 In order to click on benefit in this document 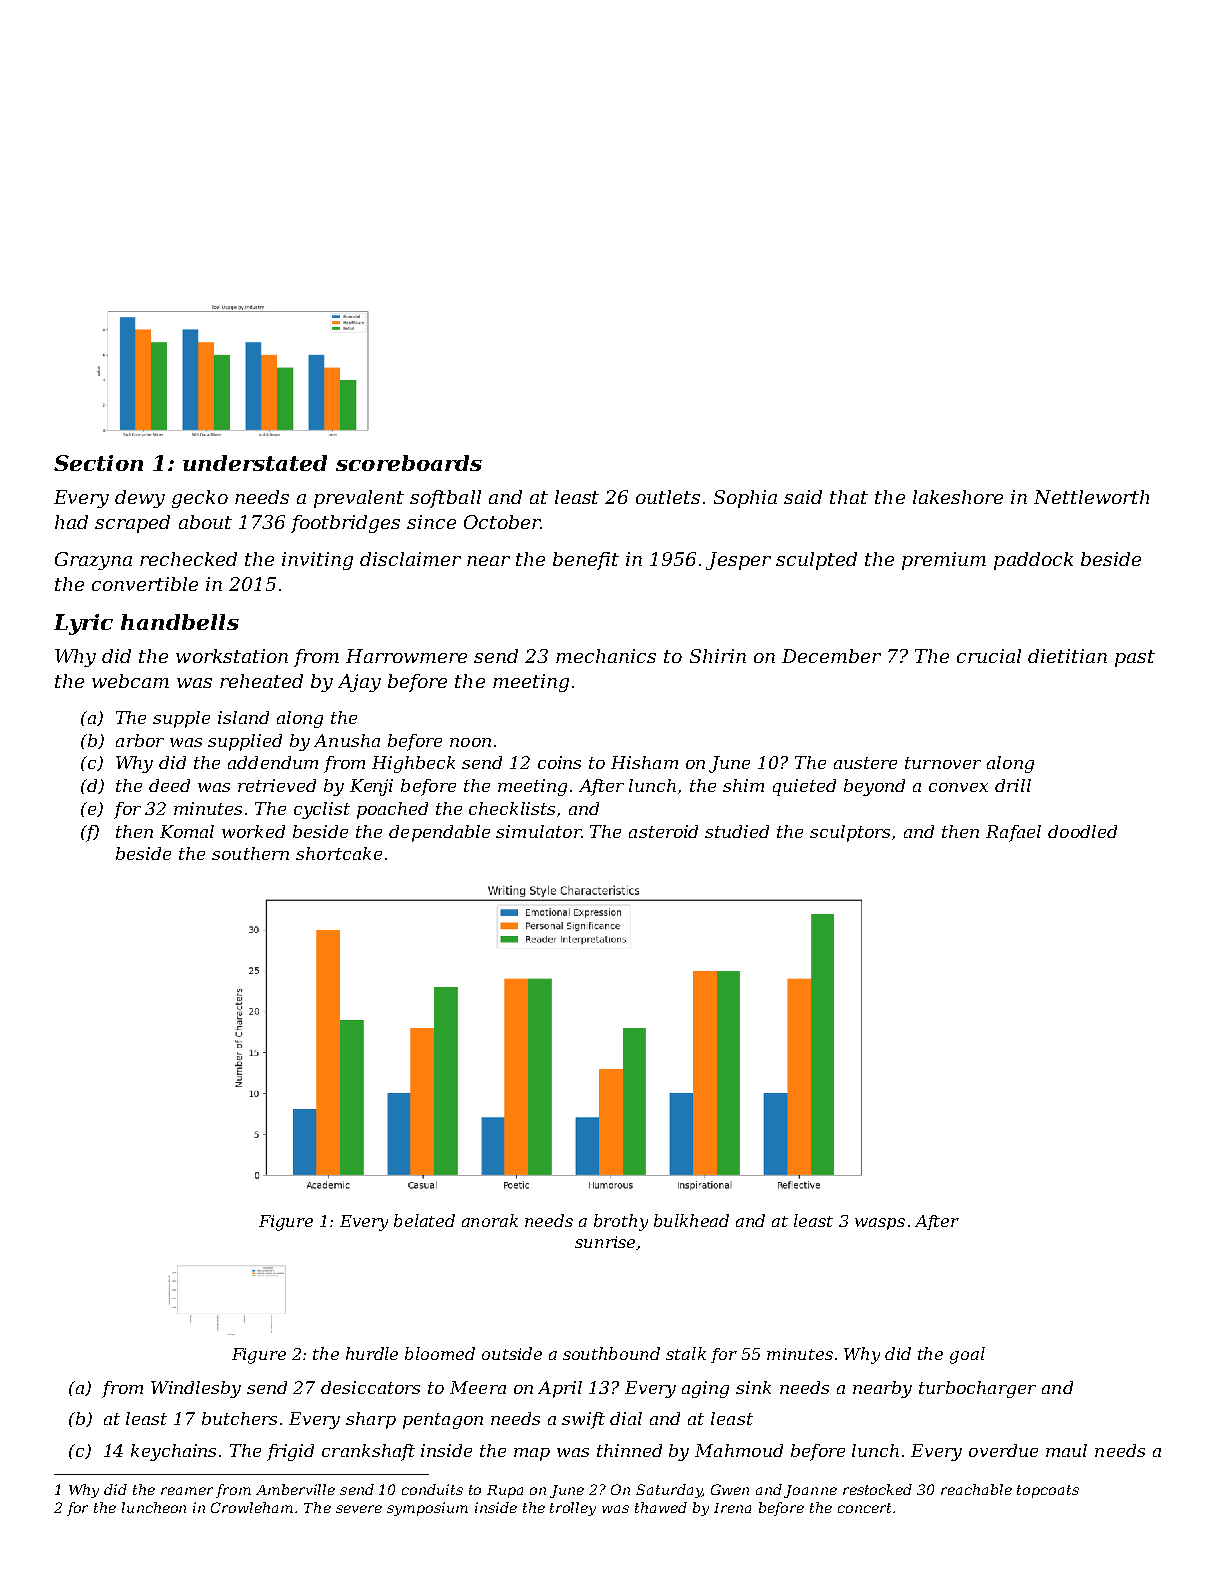, I will do `click(586, 561)`.
